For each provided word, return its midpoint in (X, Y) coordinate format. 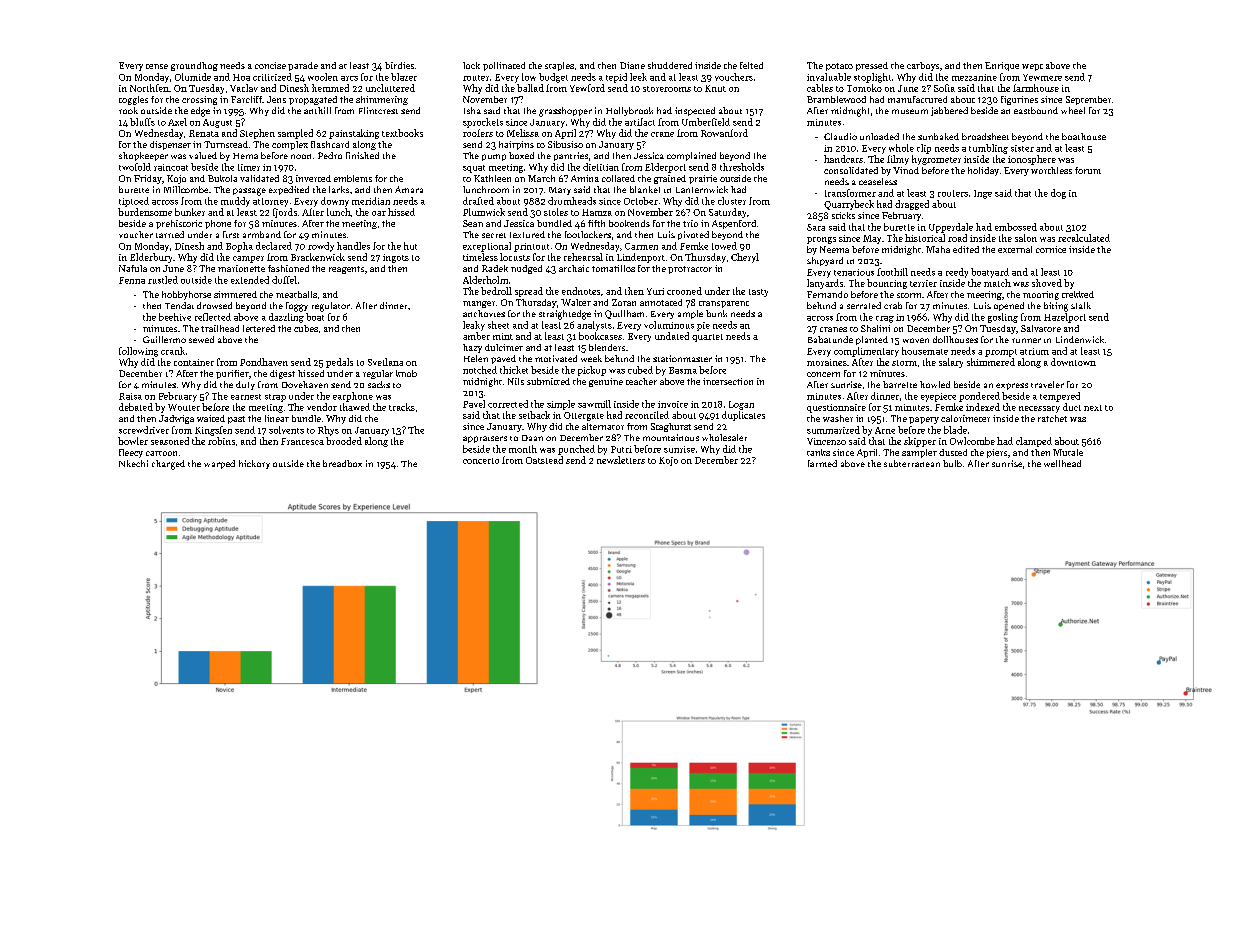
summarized (833, 430)
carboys (923, 66)
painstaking (354, 134)
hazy (472, 348)
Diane (632, 65)
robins (221, 441)
